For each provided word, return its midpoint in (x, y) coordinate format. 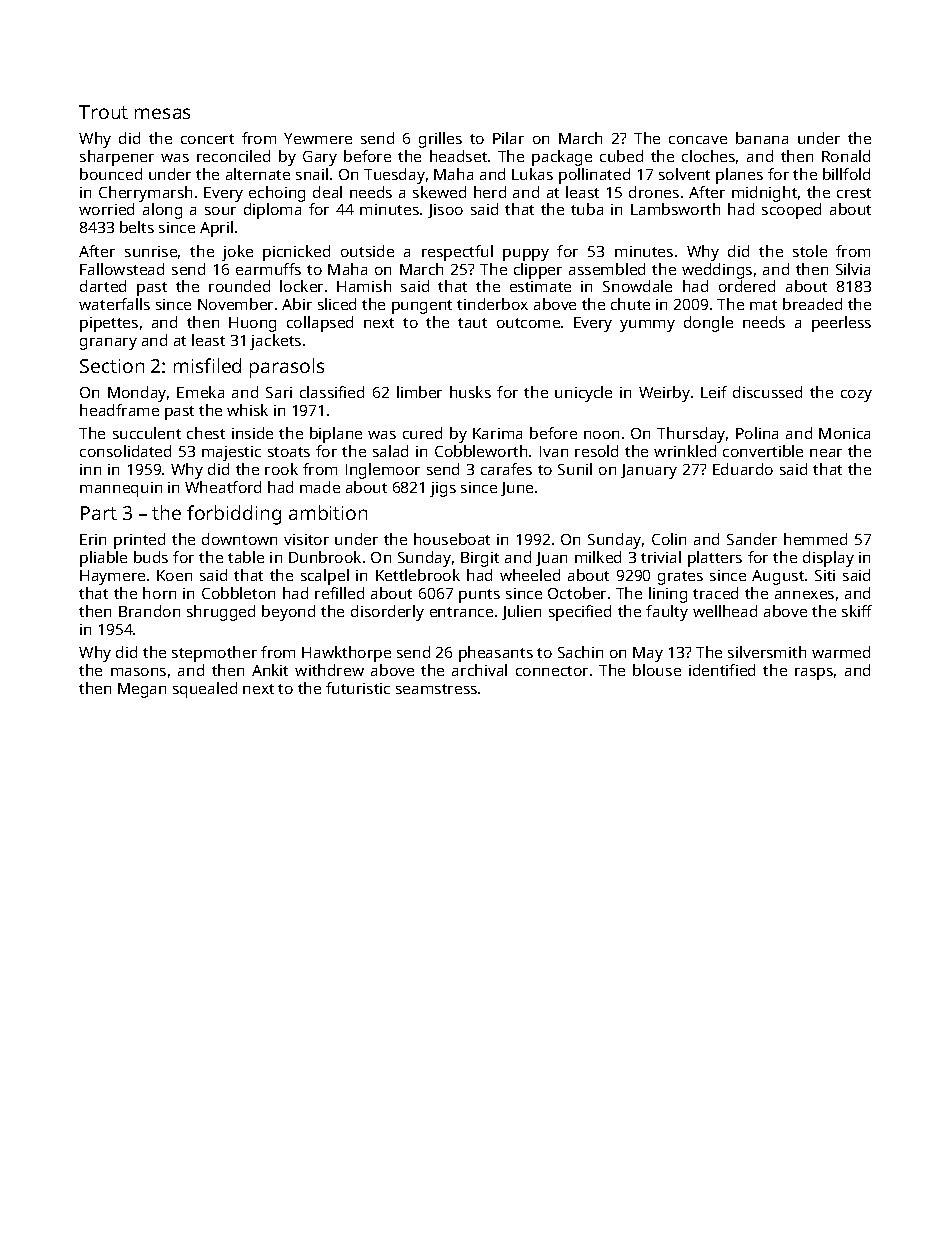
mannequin (121, 489)
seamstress (436, 689)
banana (762, 138)
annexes (804, 595)
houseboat (452, 539)
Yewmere (318, 138)
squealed (205, 690)
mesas (162, 113)
